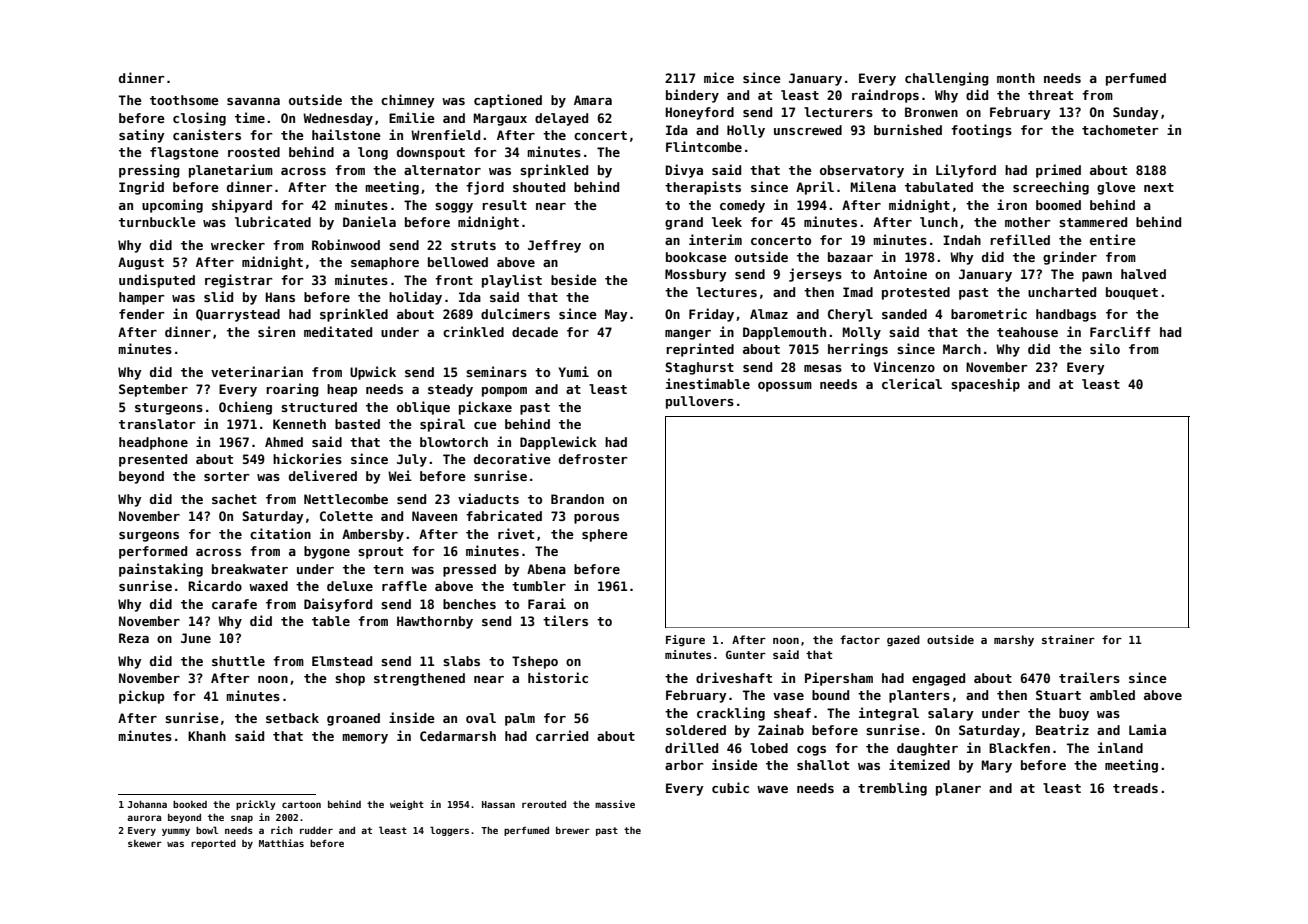 The width and height of the screenshot is (1308, 924). What do you see at coordinates (449, 831) in the screenshot?
I see `loggers` at bounding box center [449, 831].
